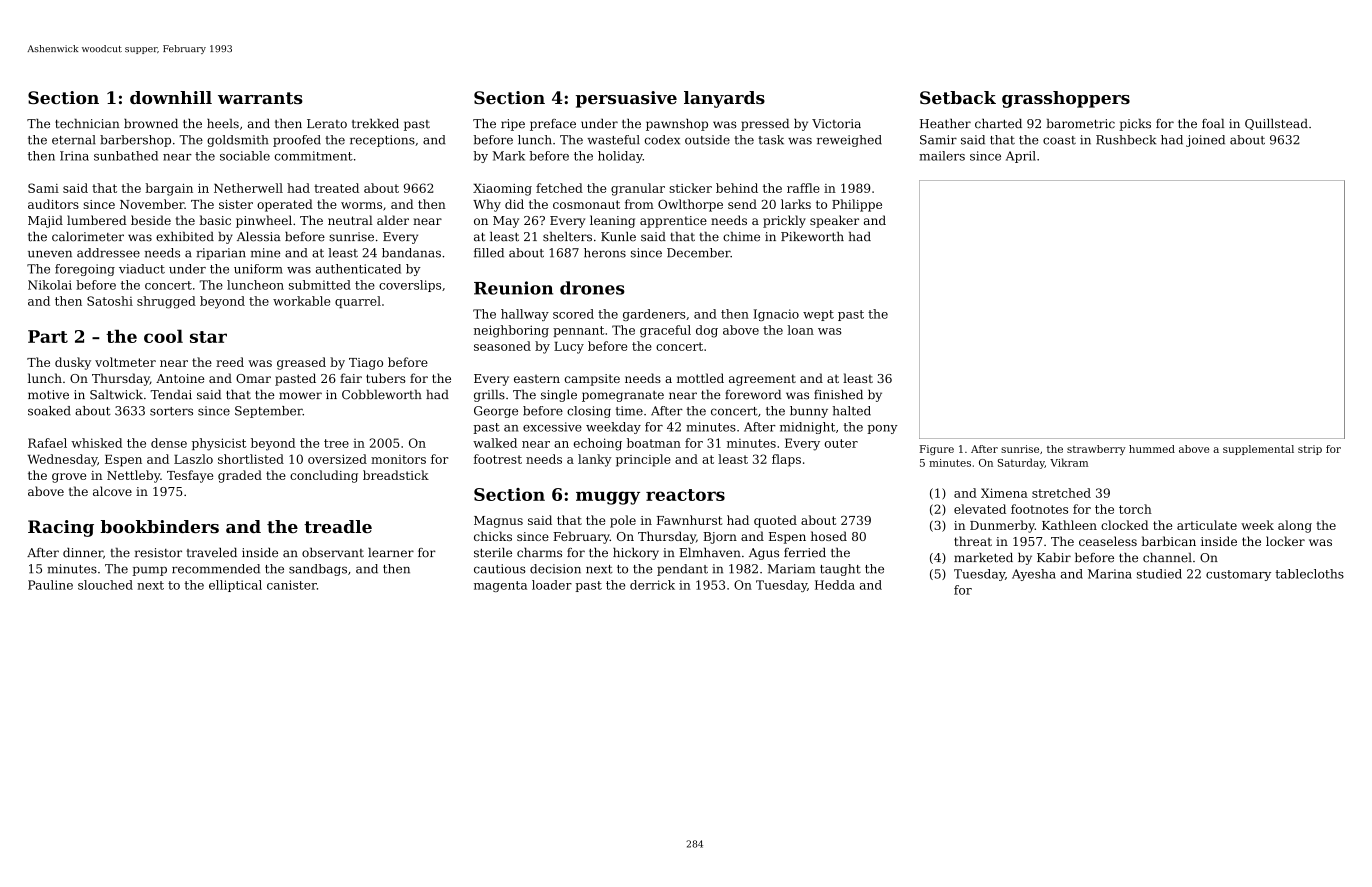 This screenshot has width=1372, height=887. Describe the element at coordinates (673, 222) in the screenshot. I see `apprentice` at that location.
